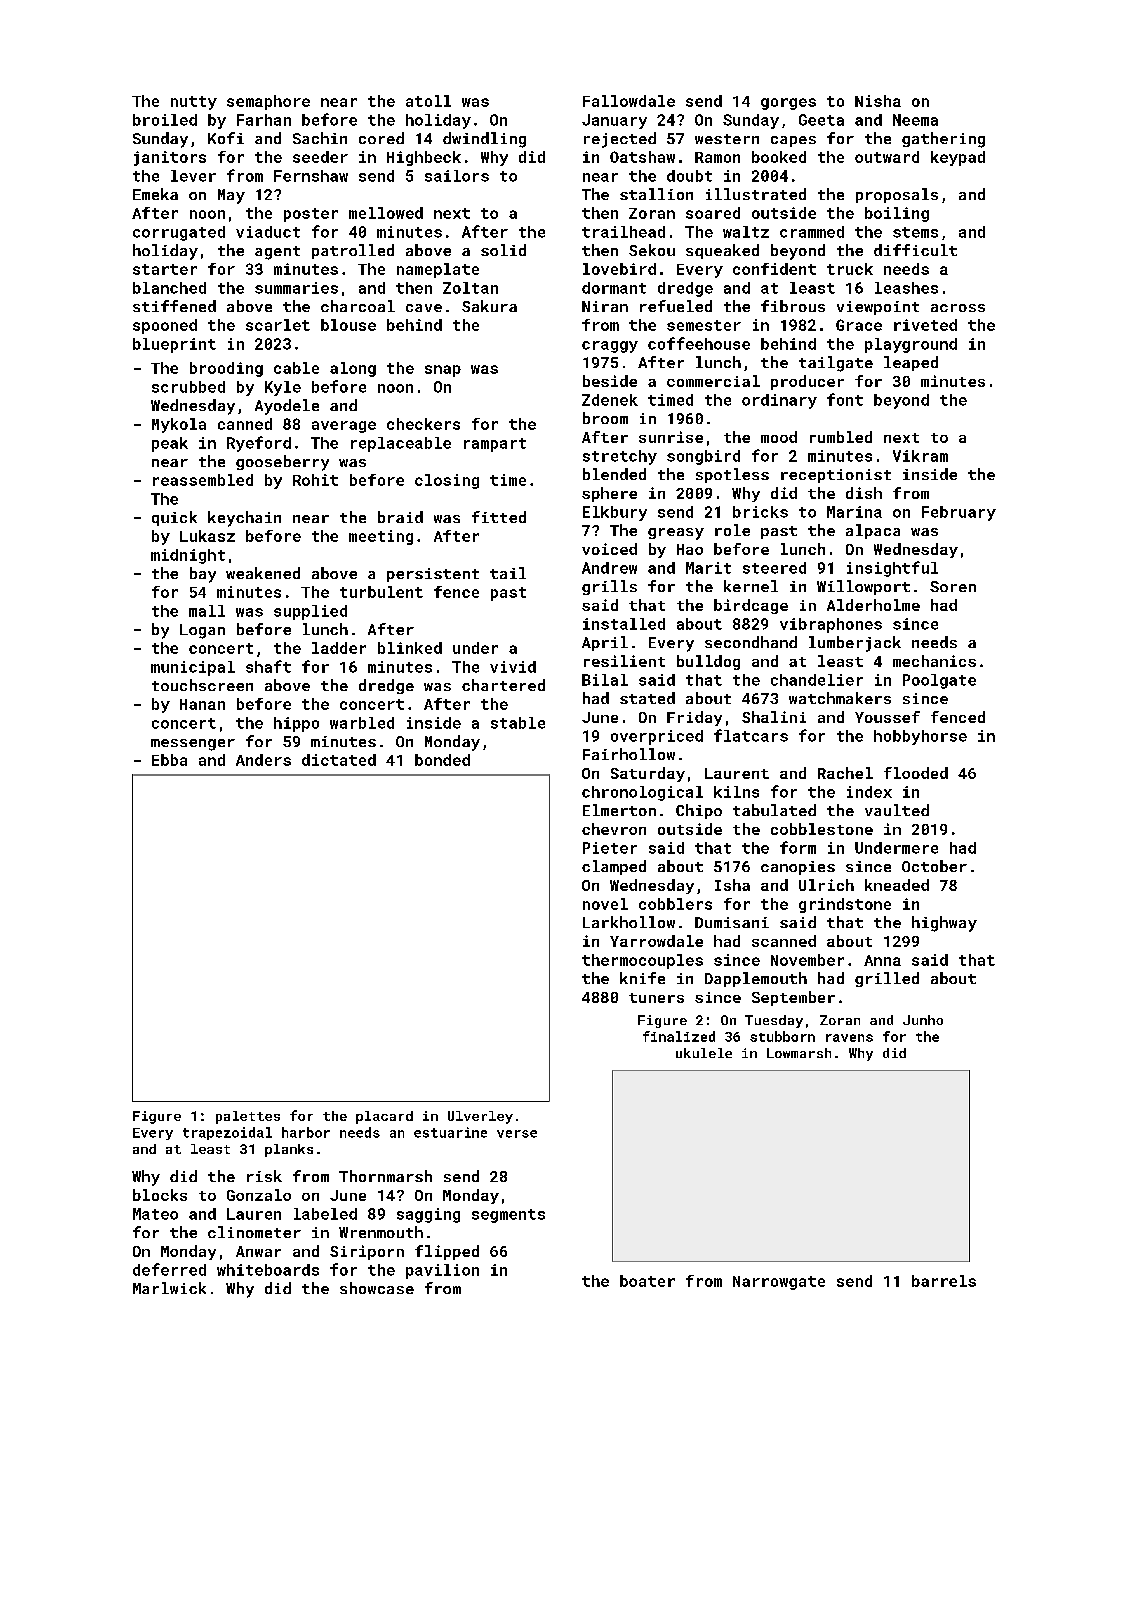  I want to click on midnight, so click(188, 556).
